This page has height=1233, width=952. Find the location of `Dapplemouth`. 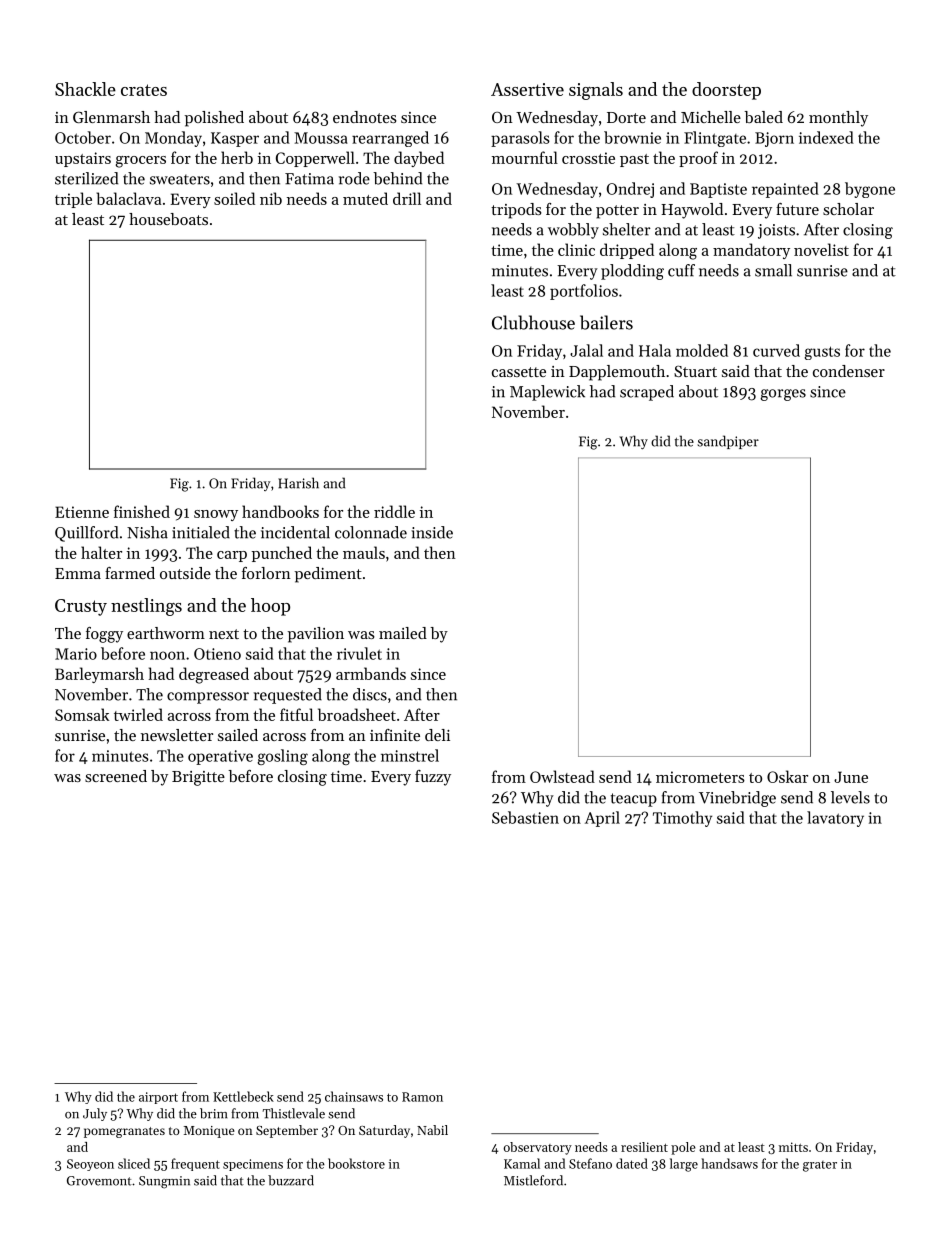

Dapplemouth is located at coordinates (617, 373).
